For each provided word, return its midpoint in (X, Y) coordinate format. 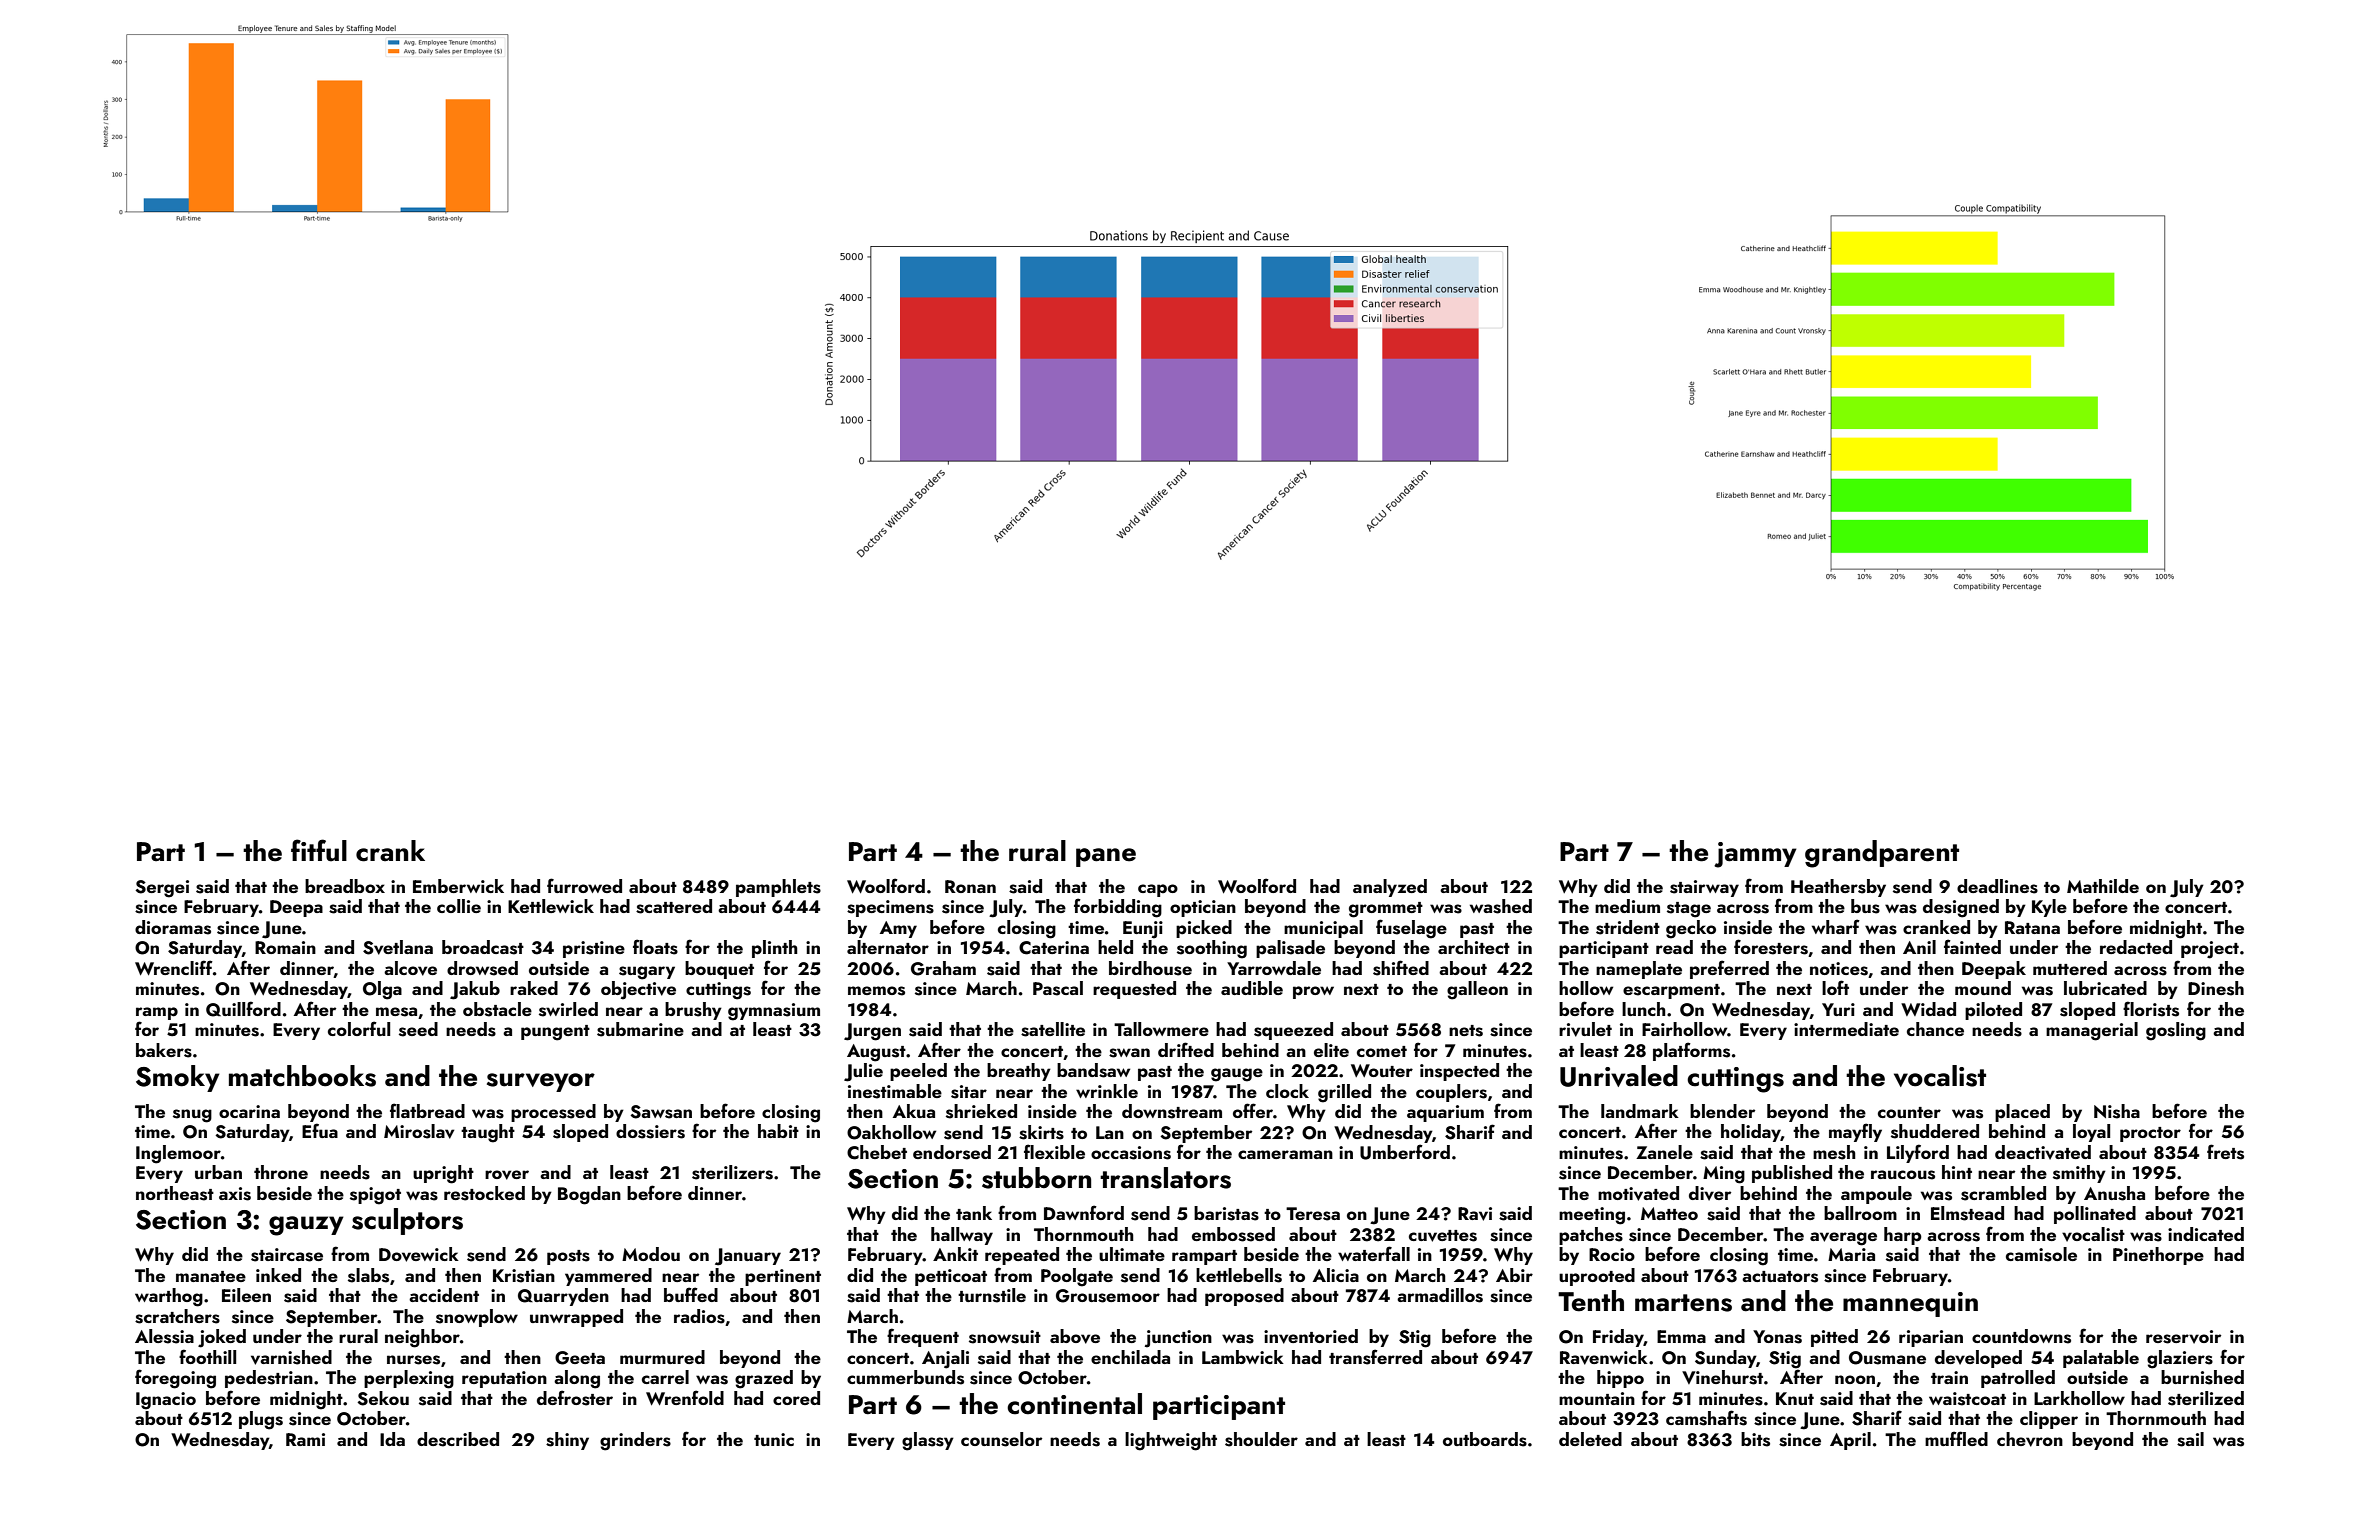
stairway (1704, 888)
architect (1474, 947)
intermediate (1846, 1029)
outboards (1485, 1439)
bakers (164, 1050)
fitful (319, 850)
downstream (1172, 1111)
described (458, 1439)
